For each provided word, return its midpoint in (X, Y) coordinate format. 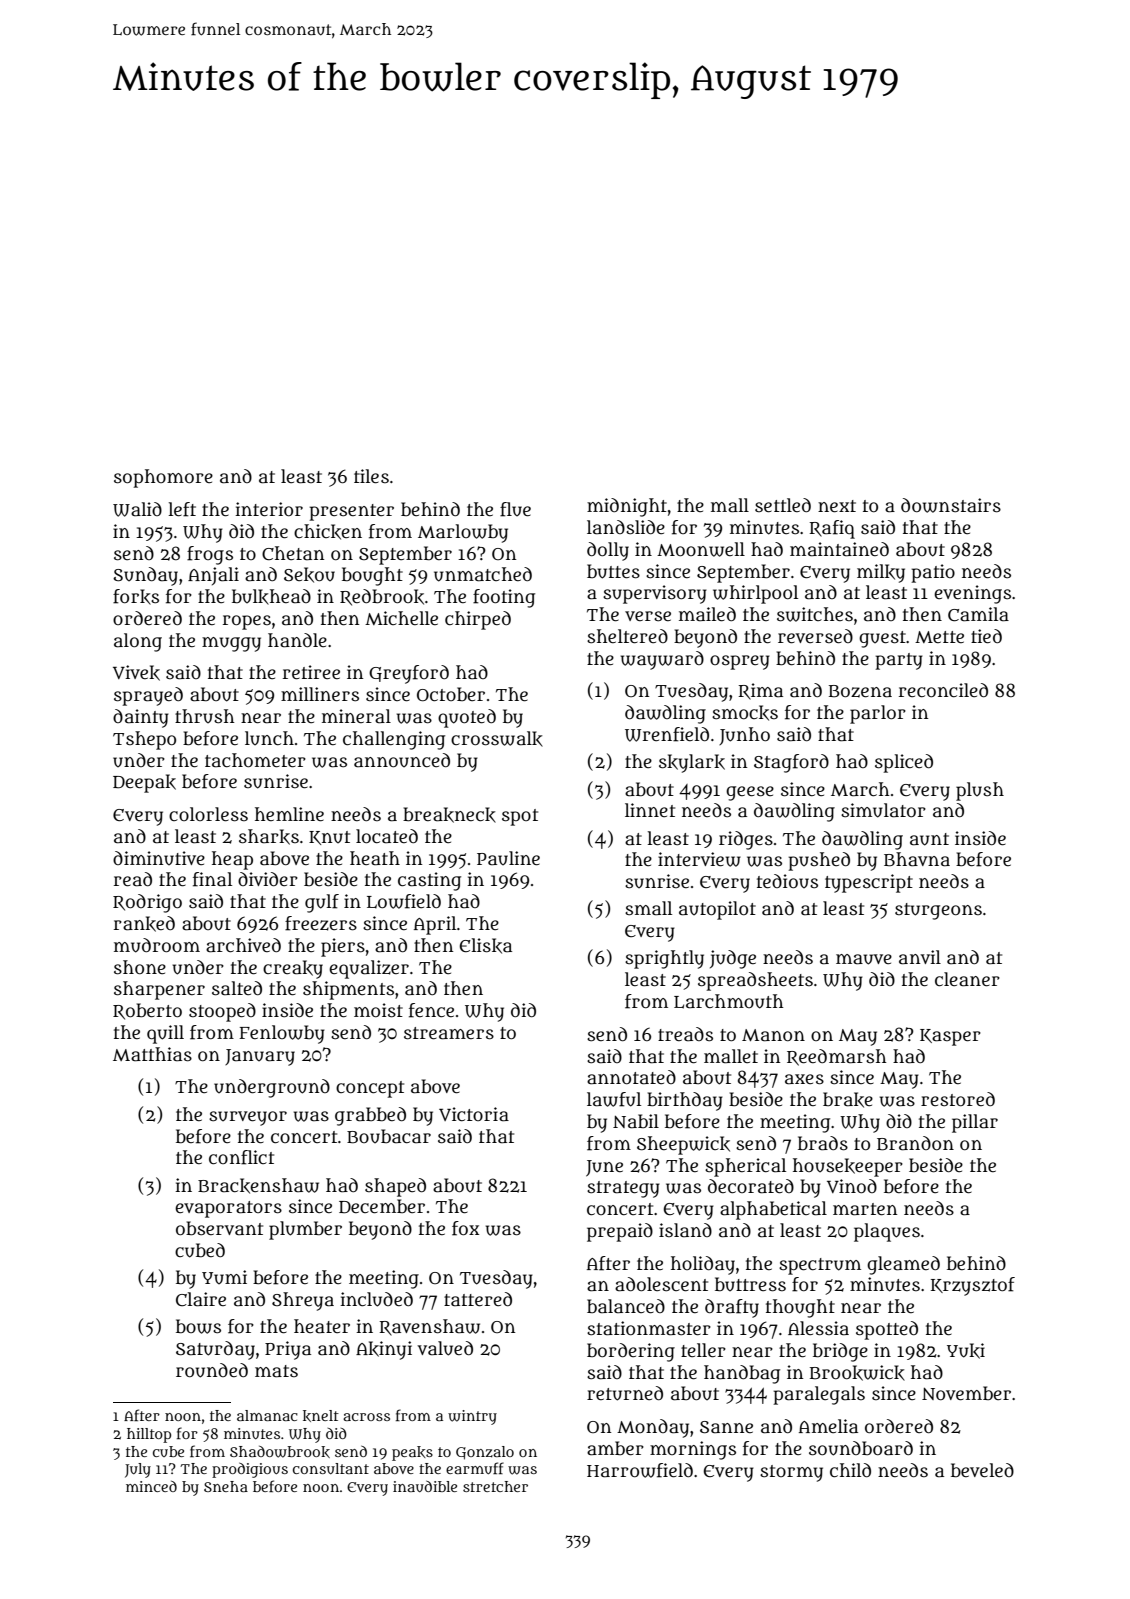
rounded (212, 1370)
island (685, 1230)
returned (625, 1393)
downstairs (951, 505)
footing (504, 598)
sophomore (163, 478)
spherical (745, 1167)
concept (370, 1089)
